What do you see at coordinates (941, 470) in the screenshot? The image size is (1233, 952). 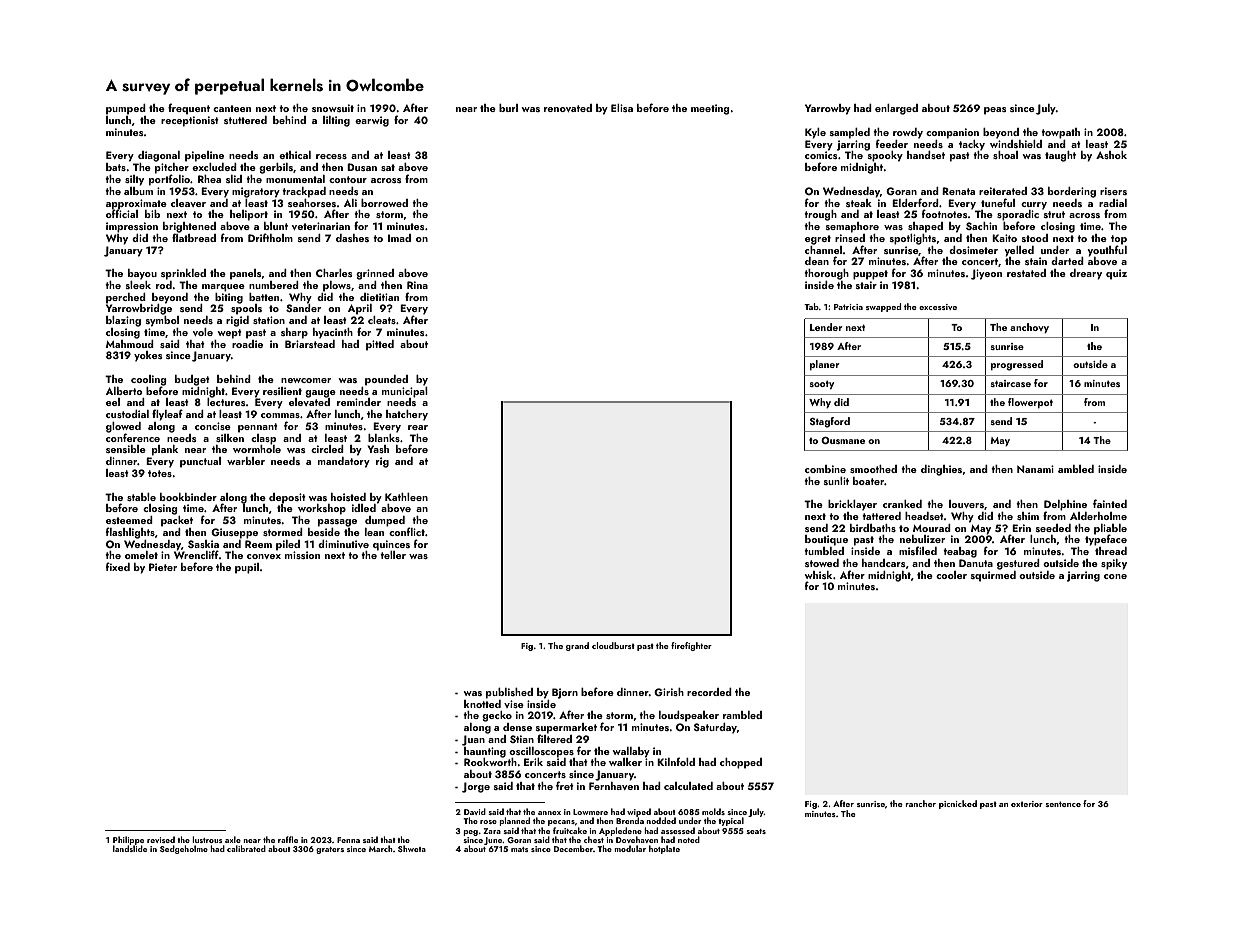 I see `dinghies` at bounding box center [941, 470].
